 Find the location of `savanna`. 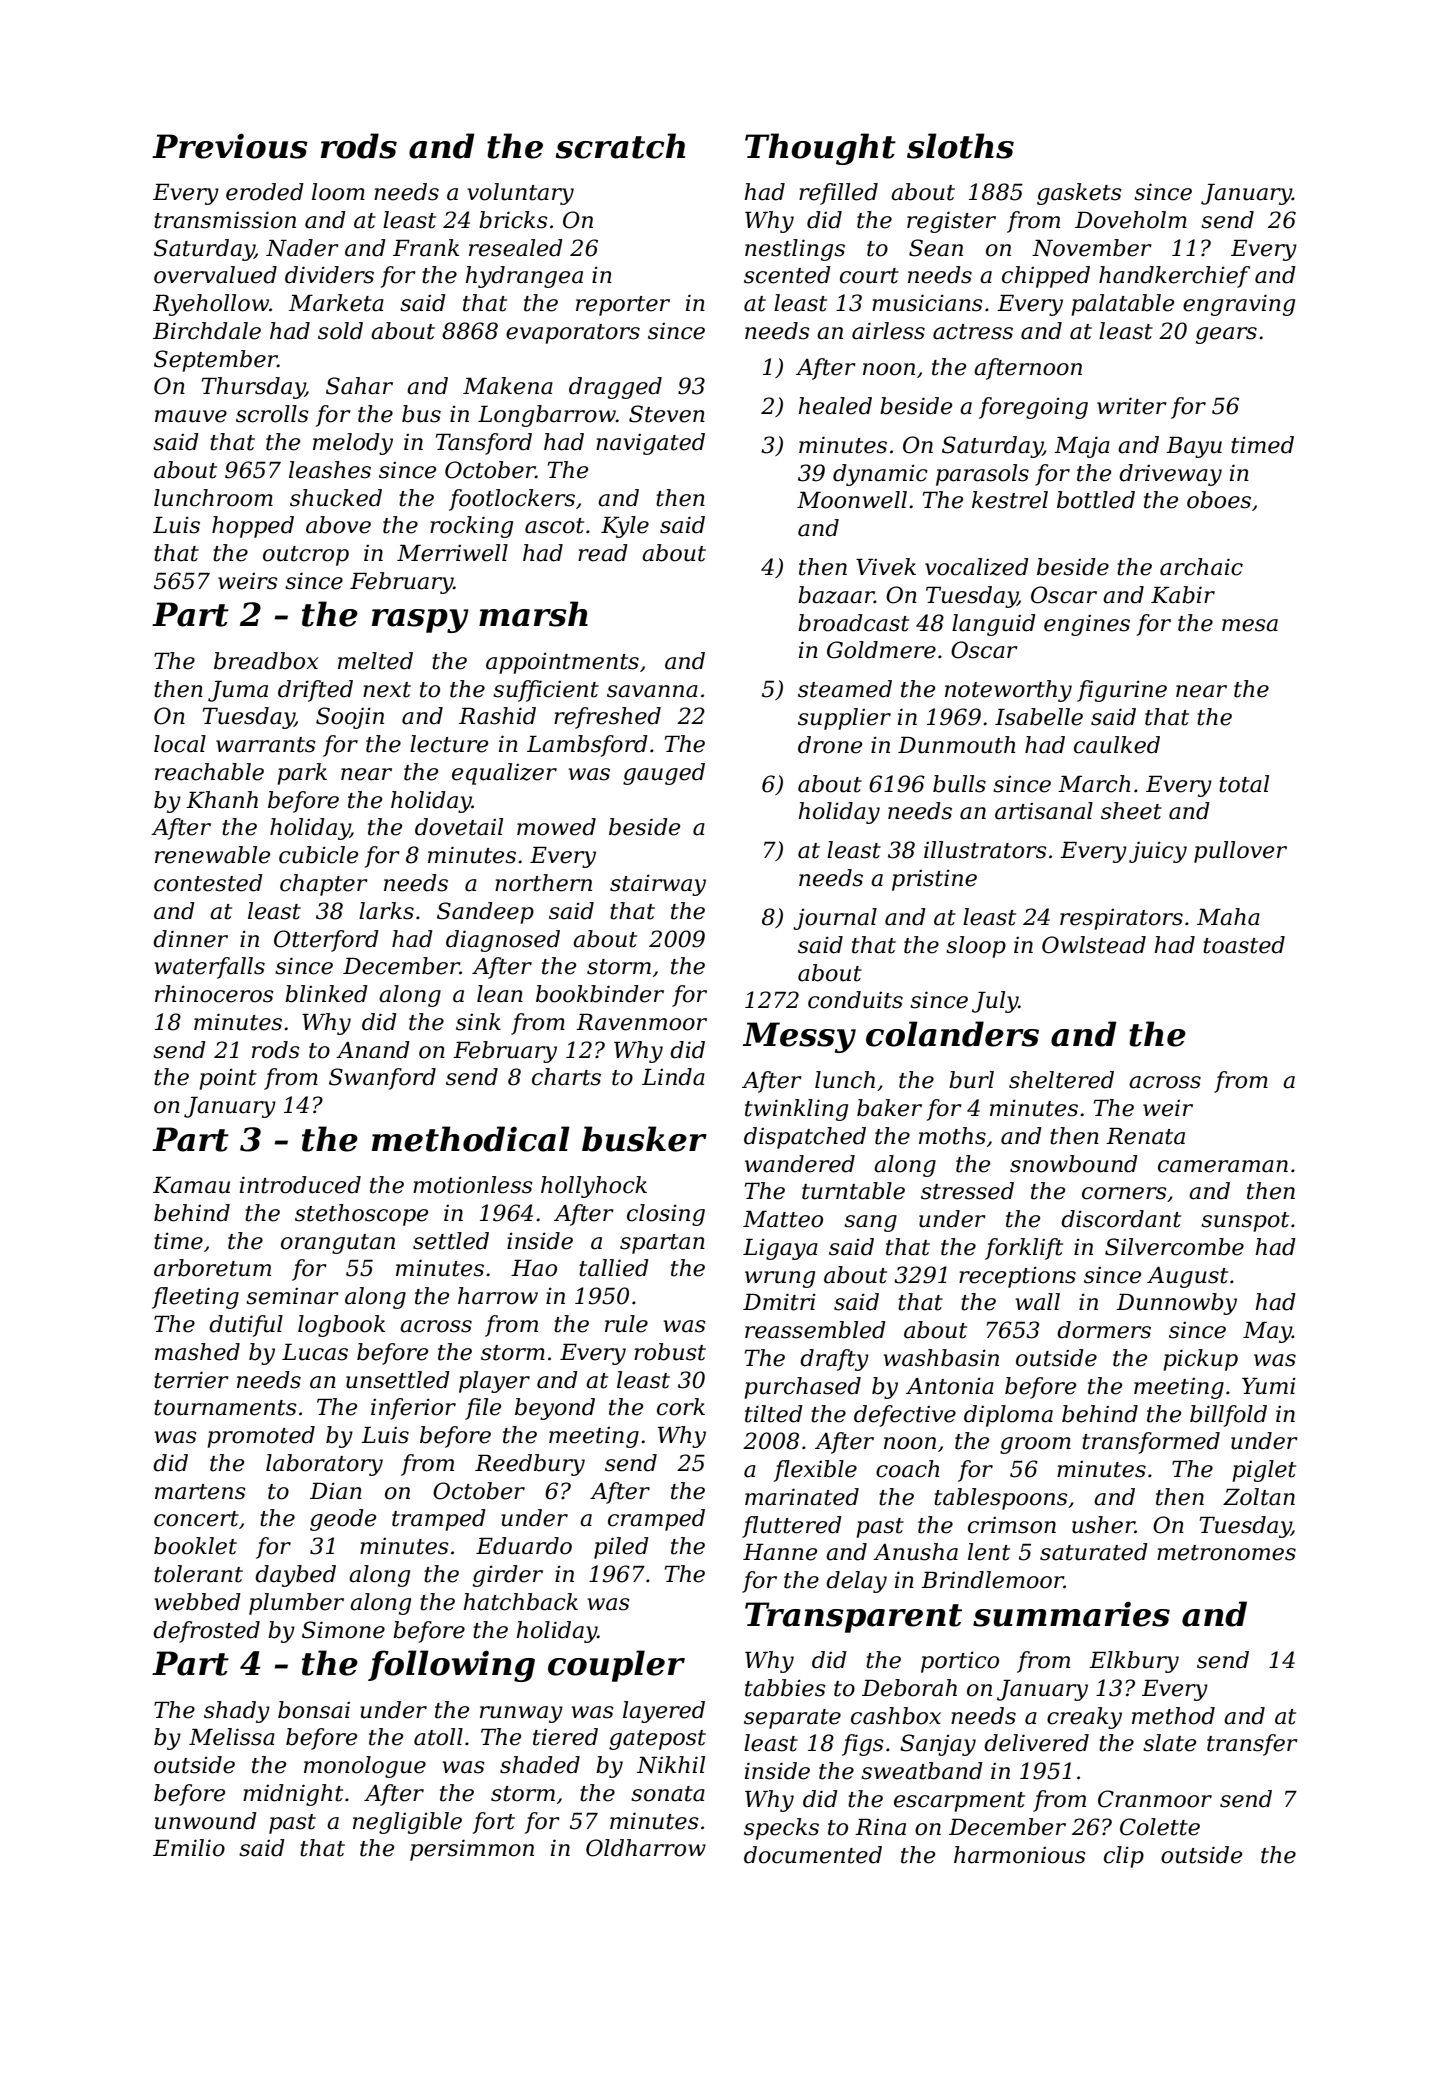

savanna is located at coordinates (652, 691).
